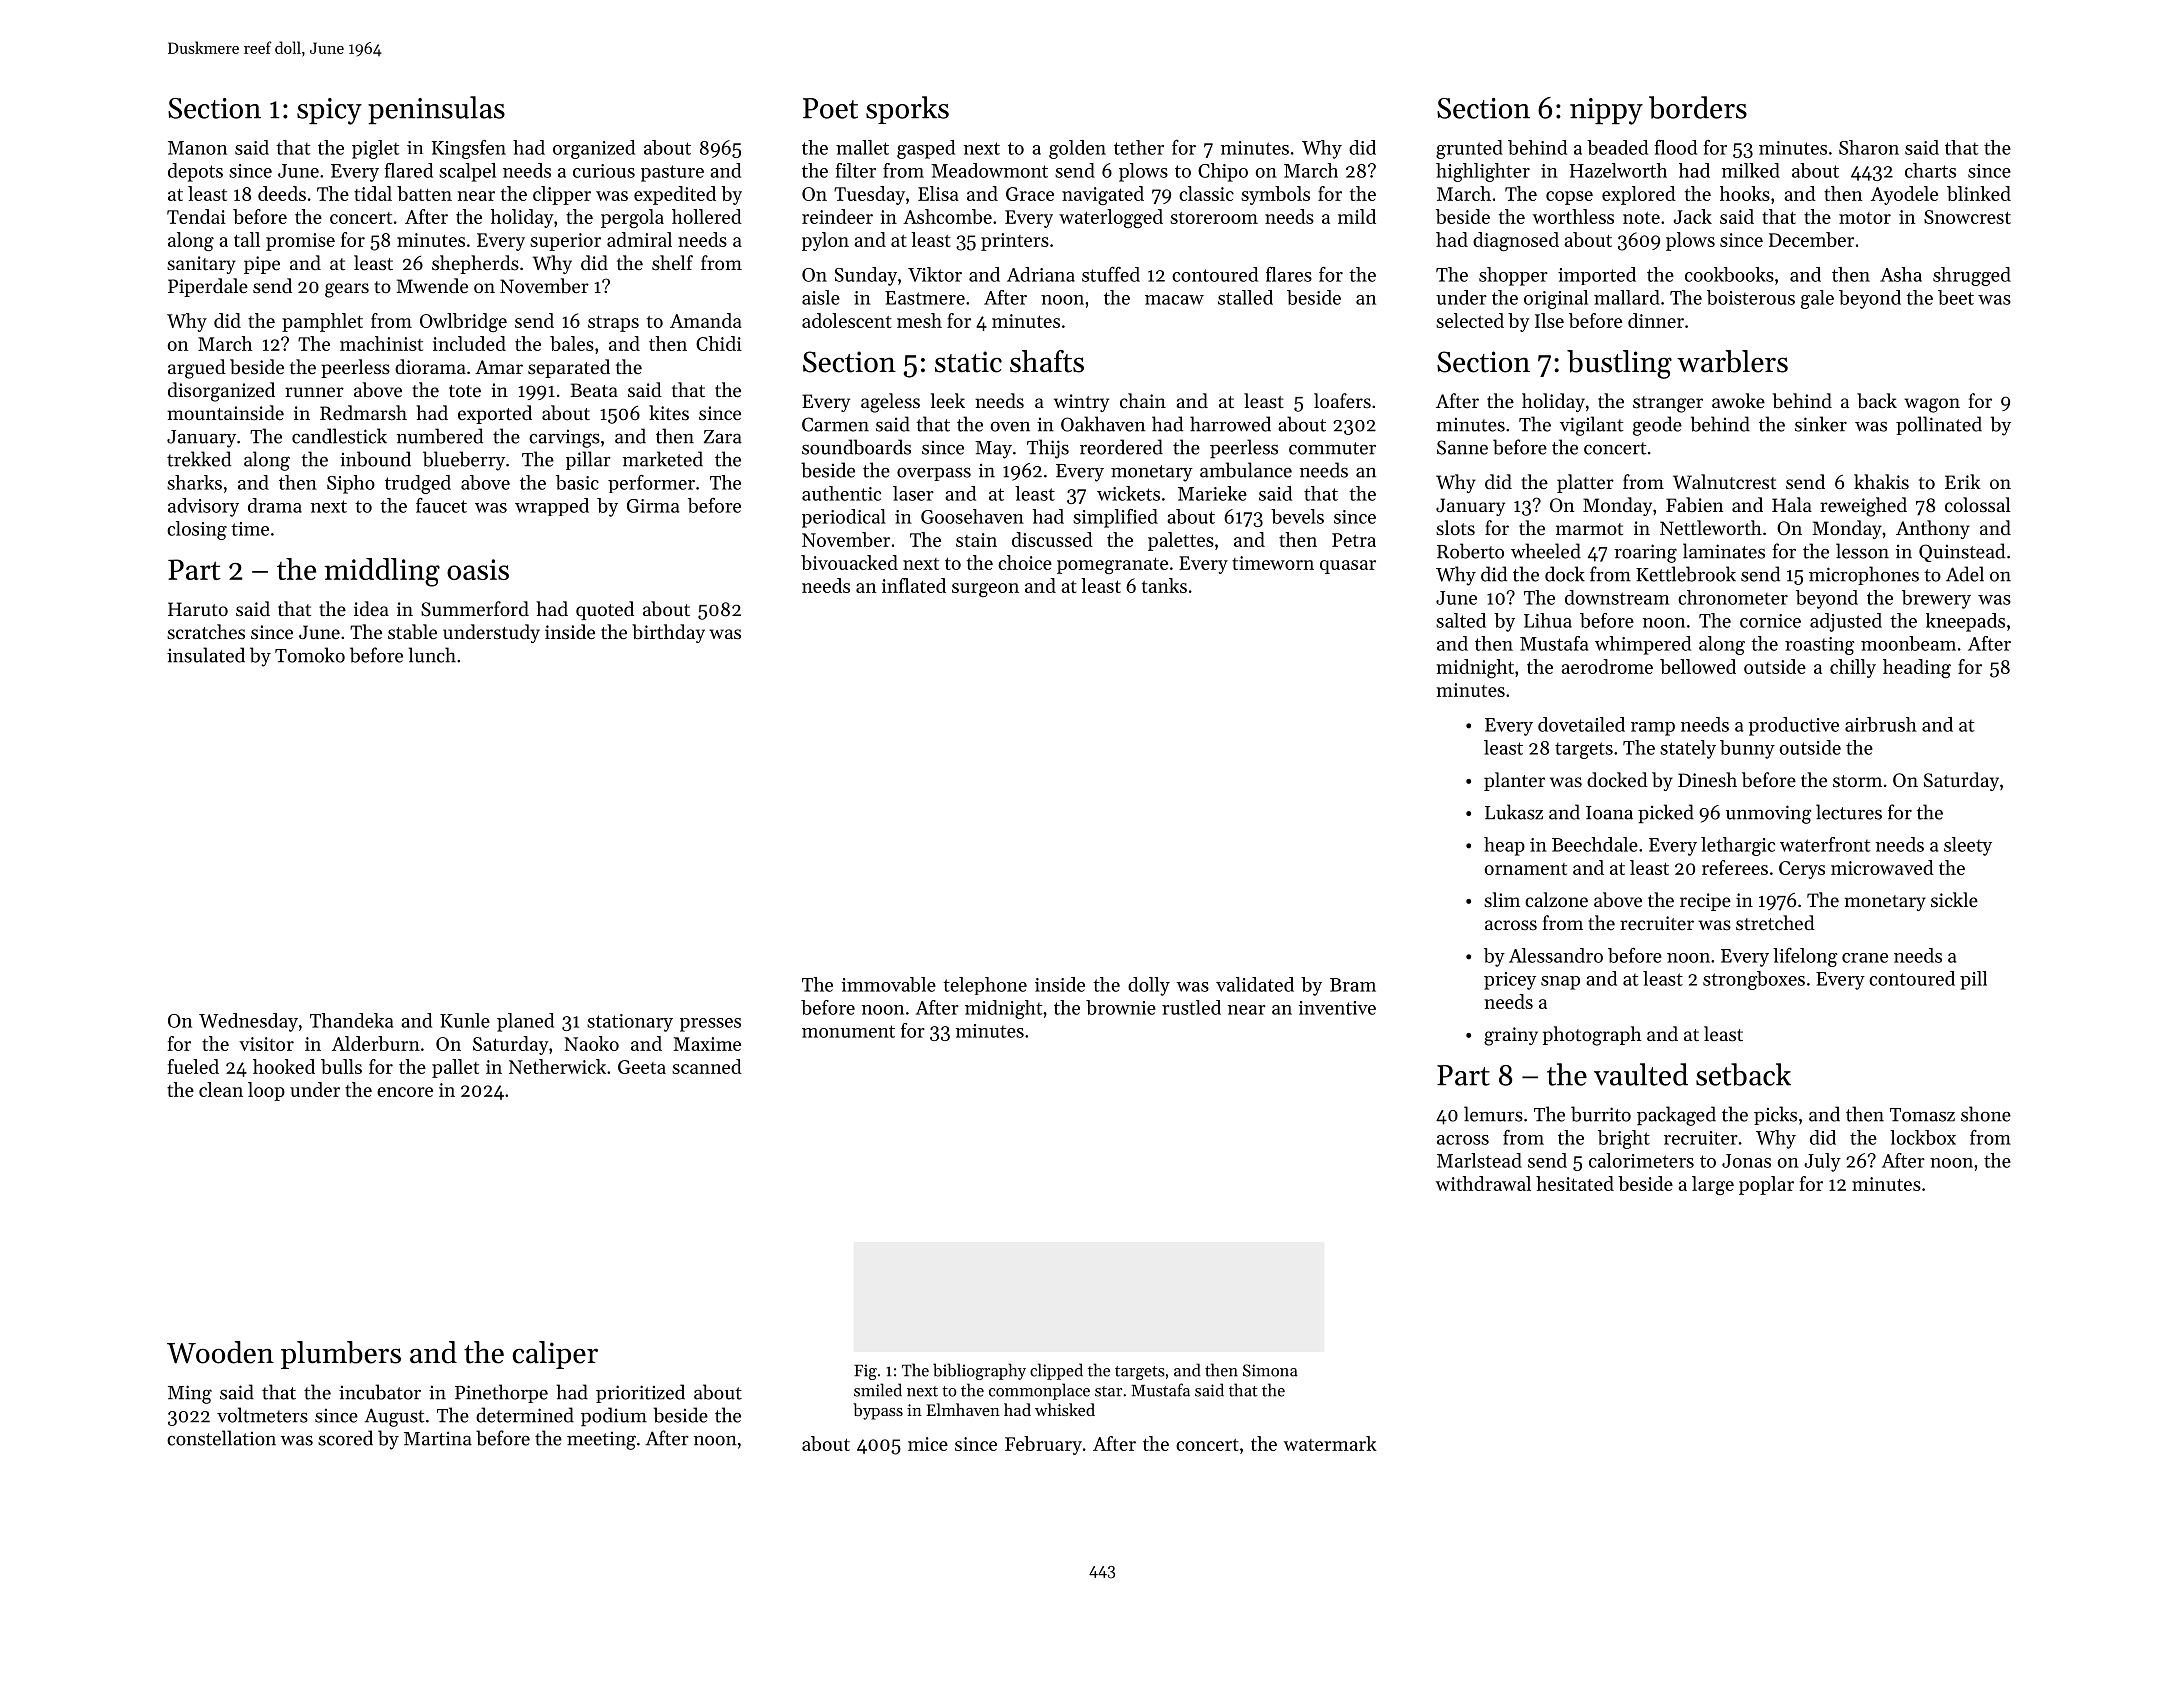  I want to click on borders, so click(1698, 107).
